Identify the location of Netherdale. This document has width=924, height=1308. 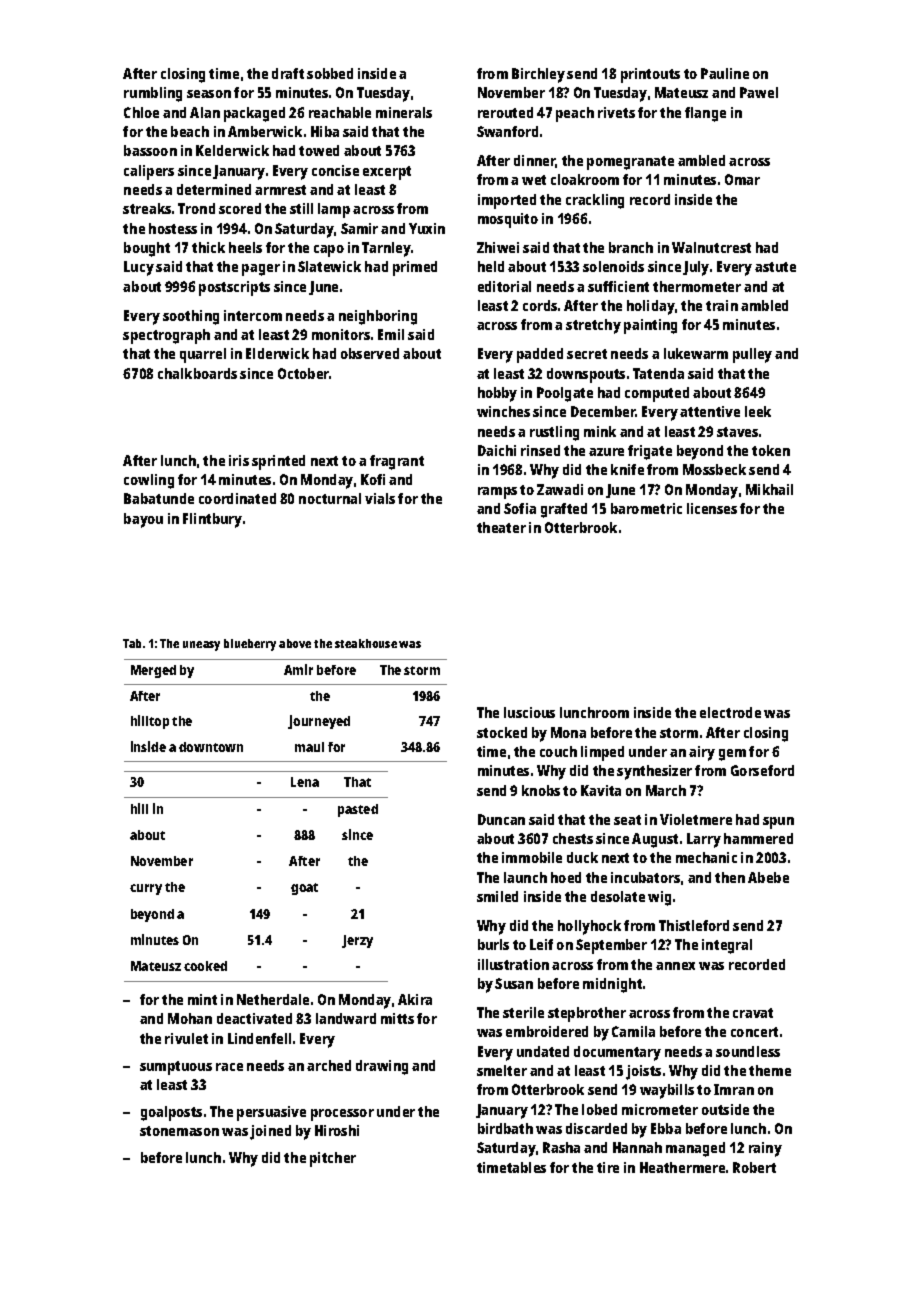
(273, 999).
